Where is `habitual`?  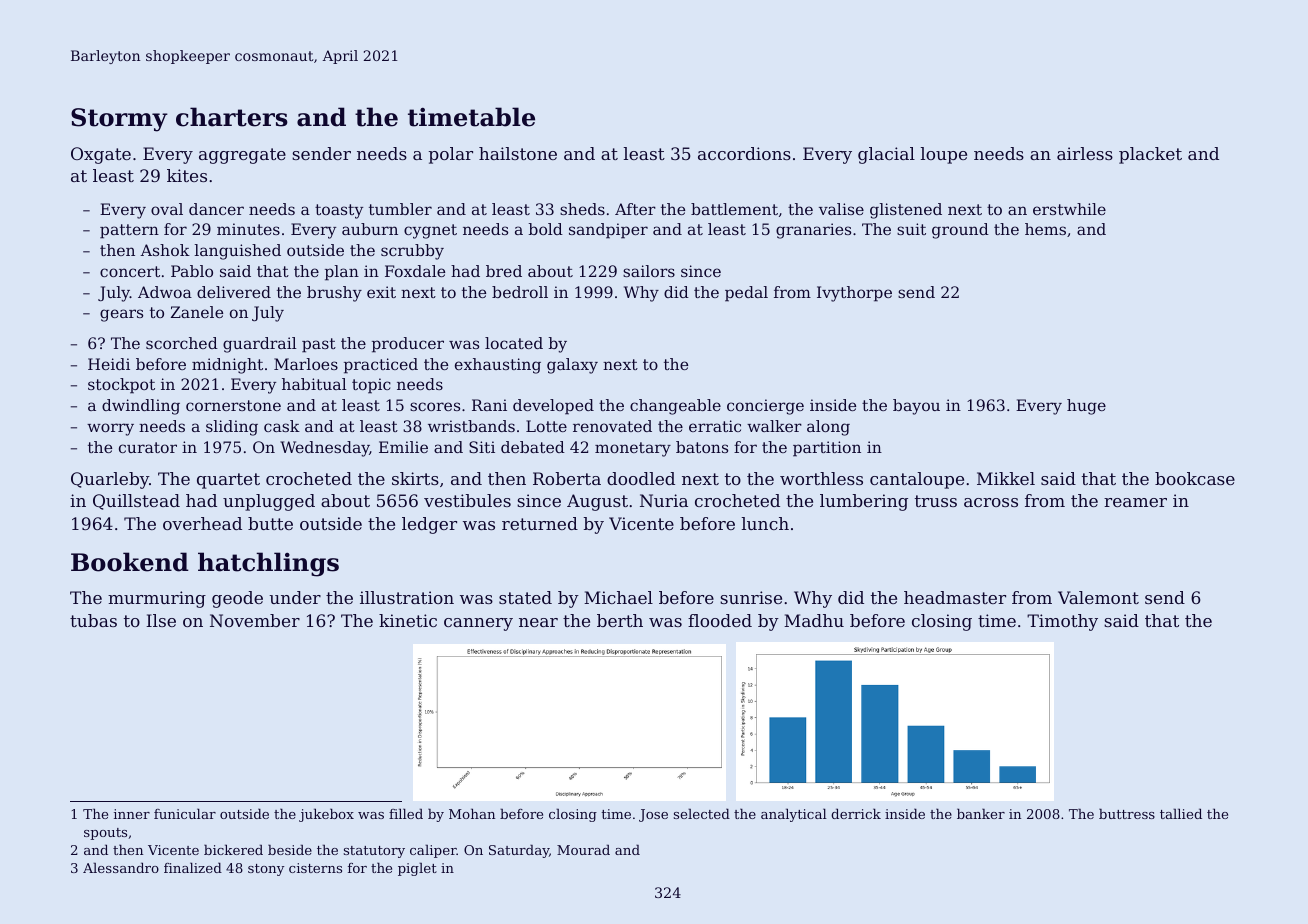 habitual is located at coordinates (314, 384).
